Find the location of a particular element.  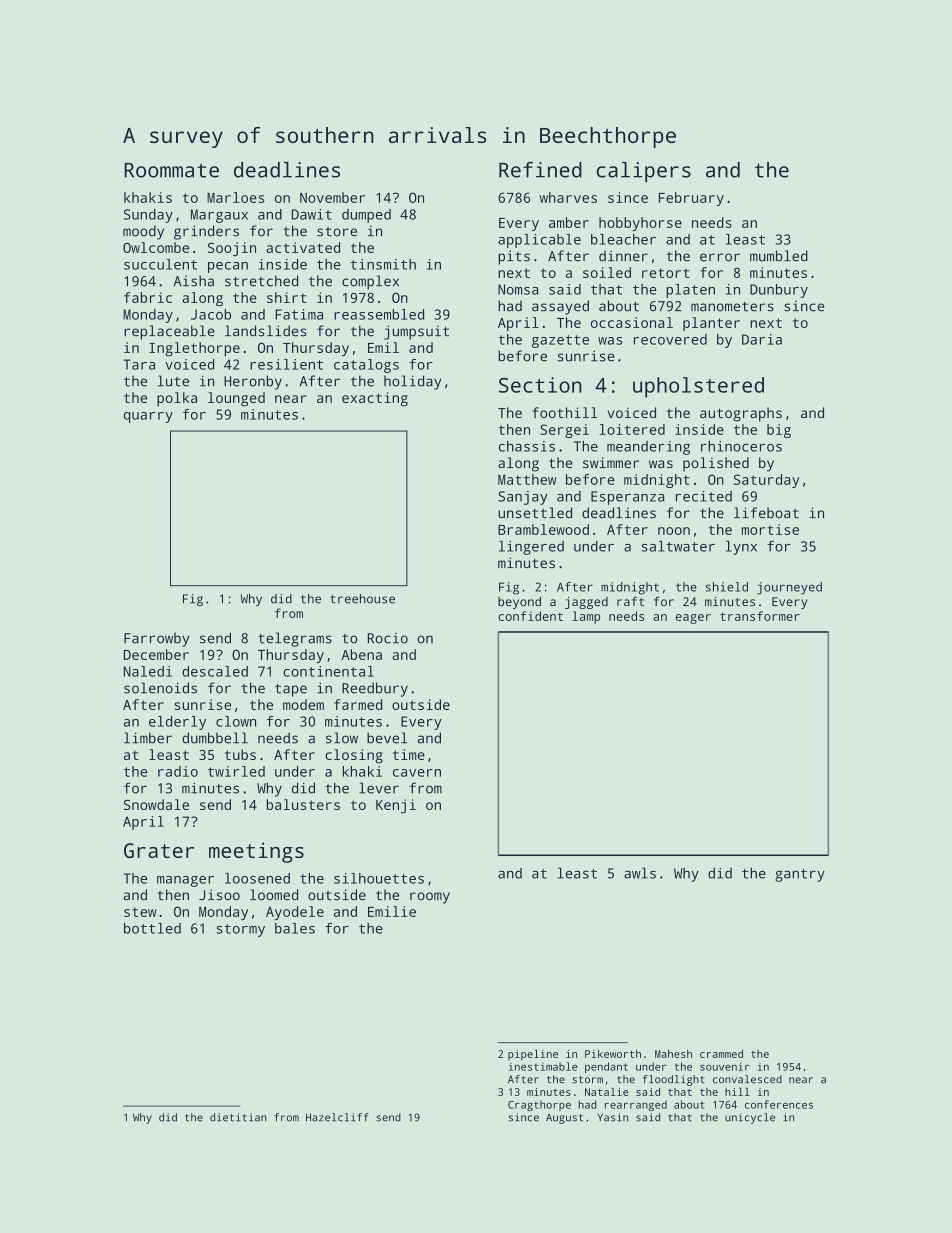

treehouse is located at coordinates (362, 599).
